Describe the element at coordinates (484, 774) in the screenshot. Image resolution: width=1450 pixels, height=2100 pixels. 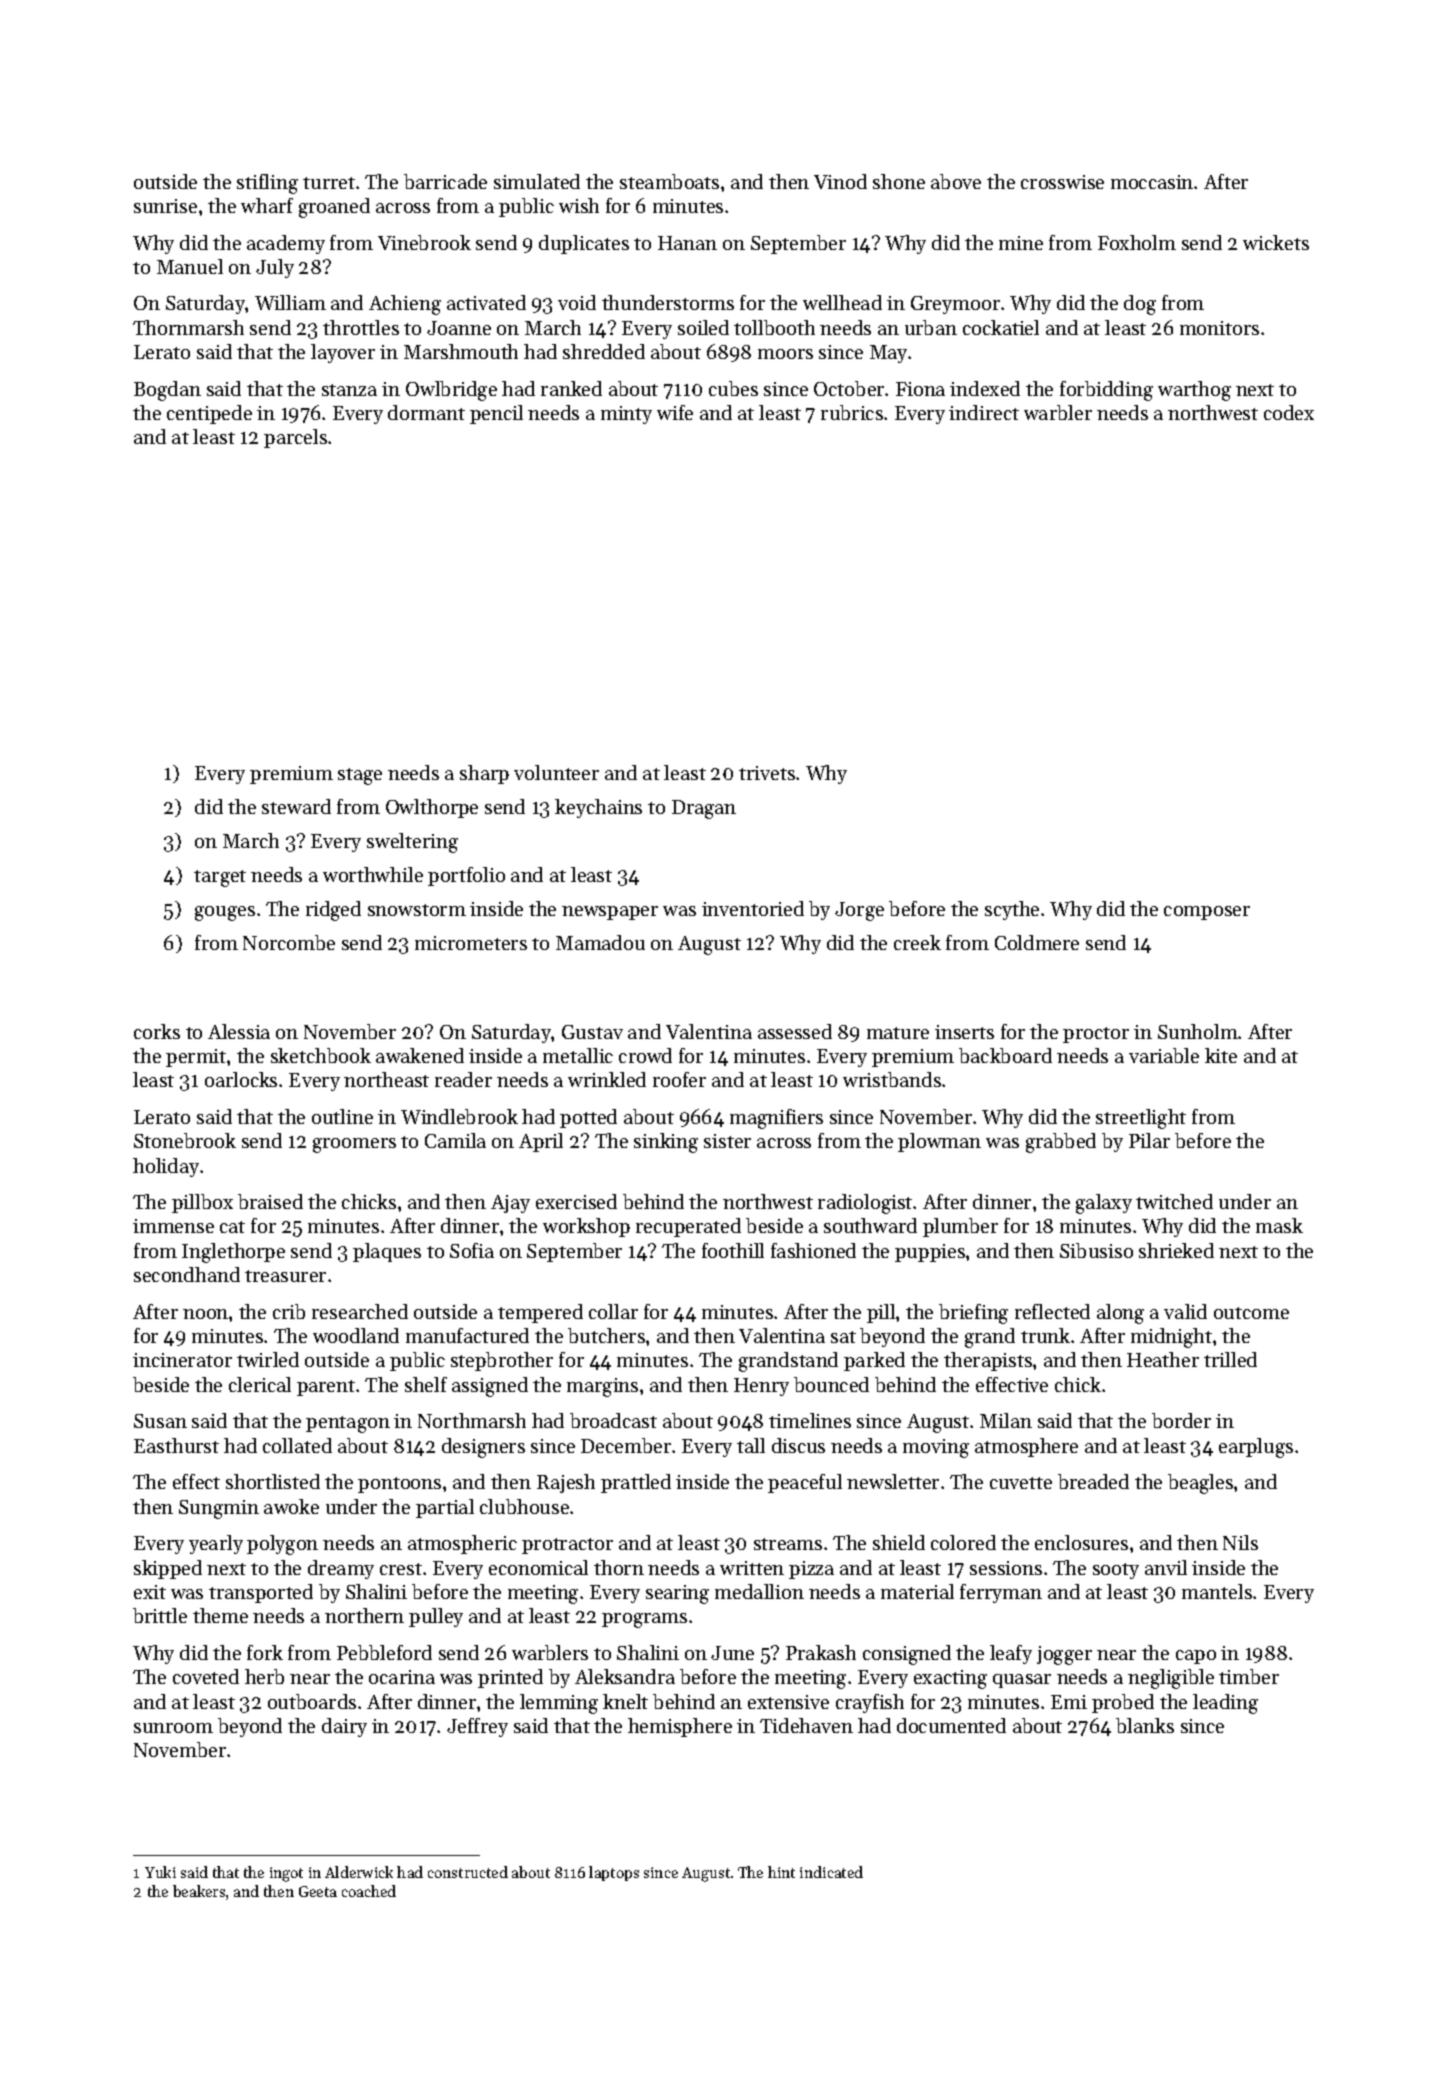
I see `sharp` at that location.
